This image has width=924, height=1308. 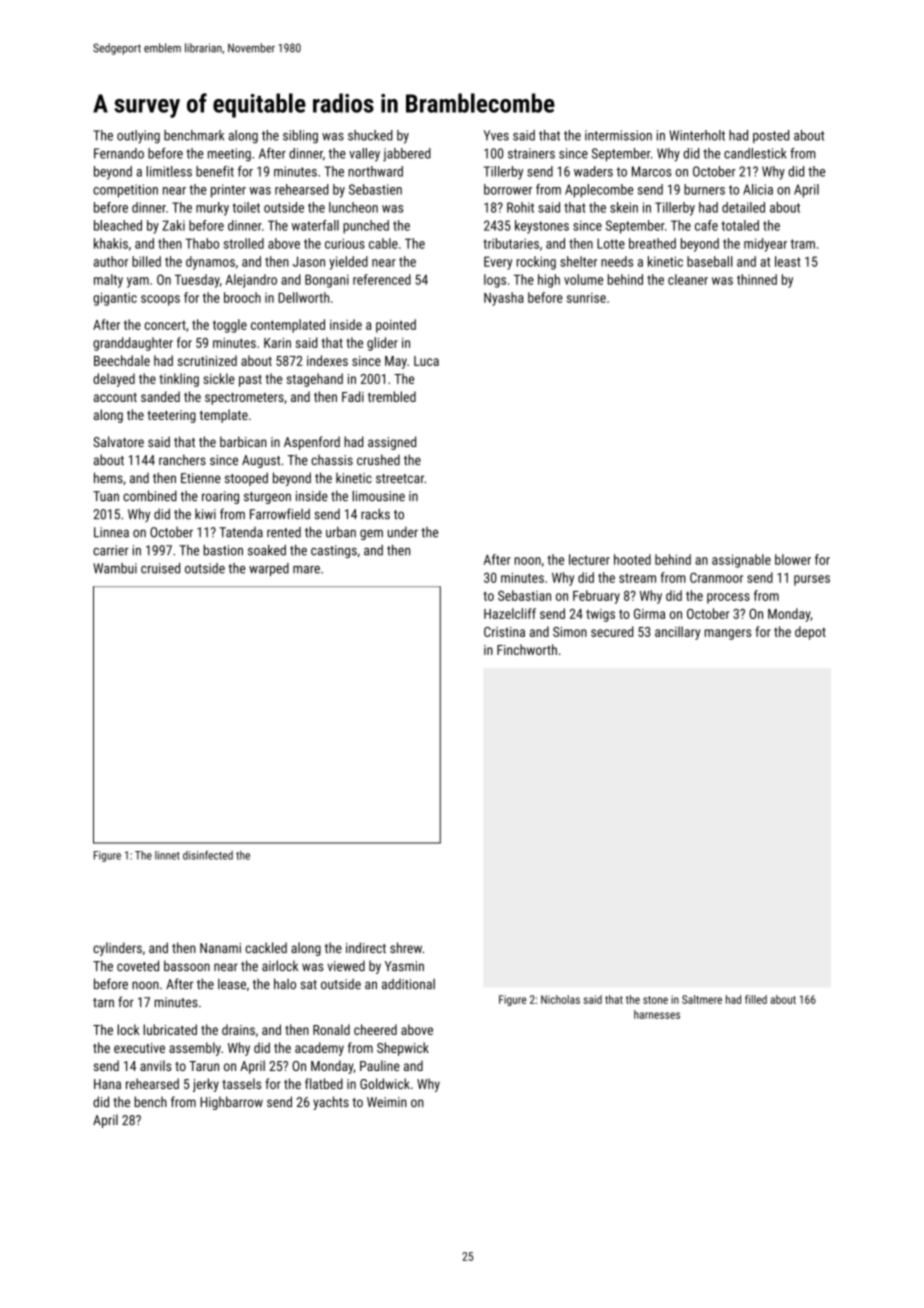 I want to click on Fadi, so click(x=353, y=396).
